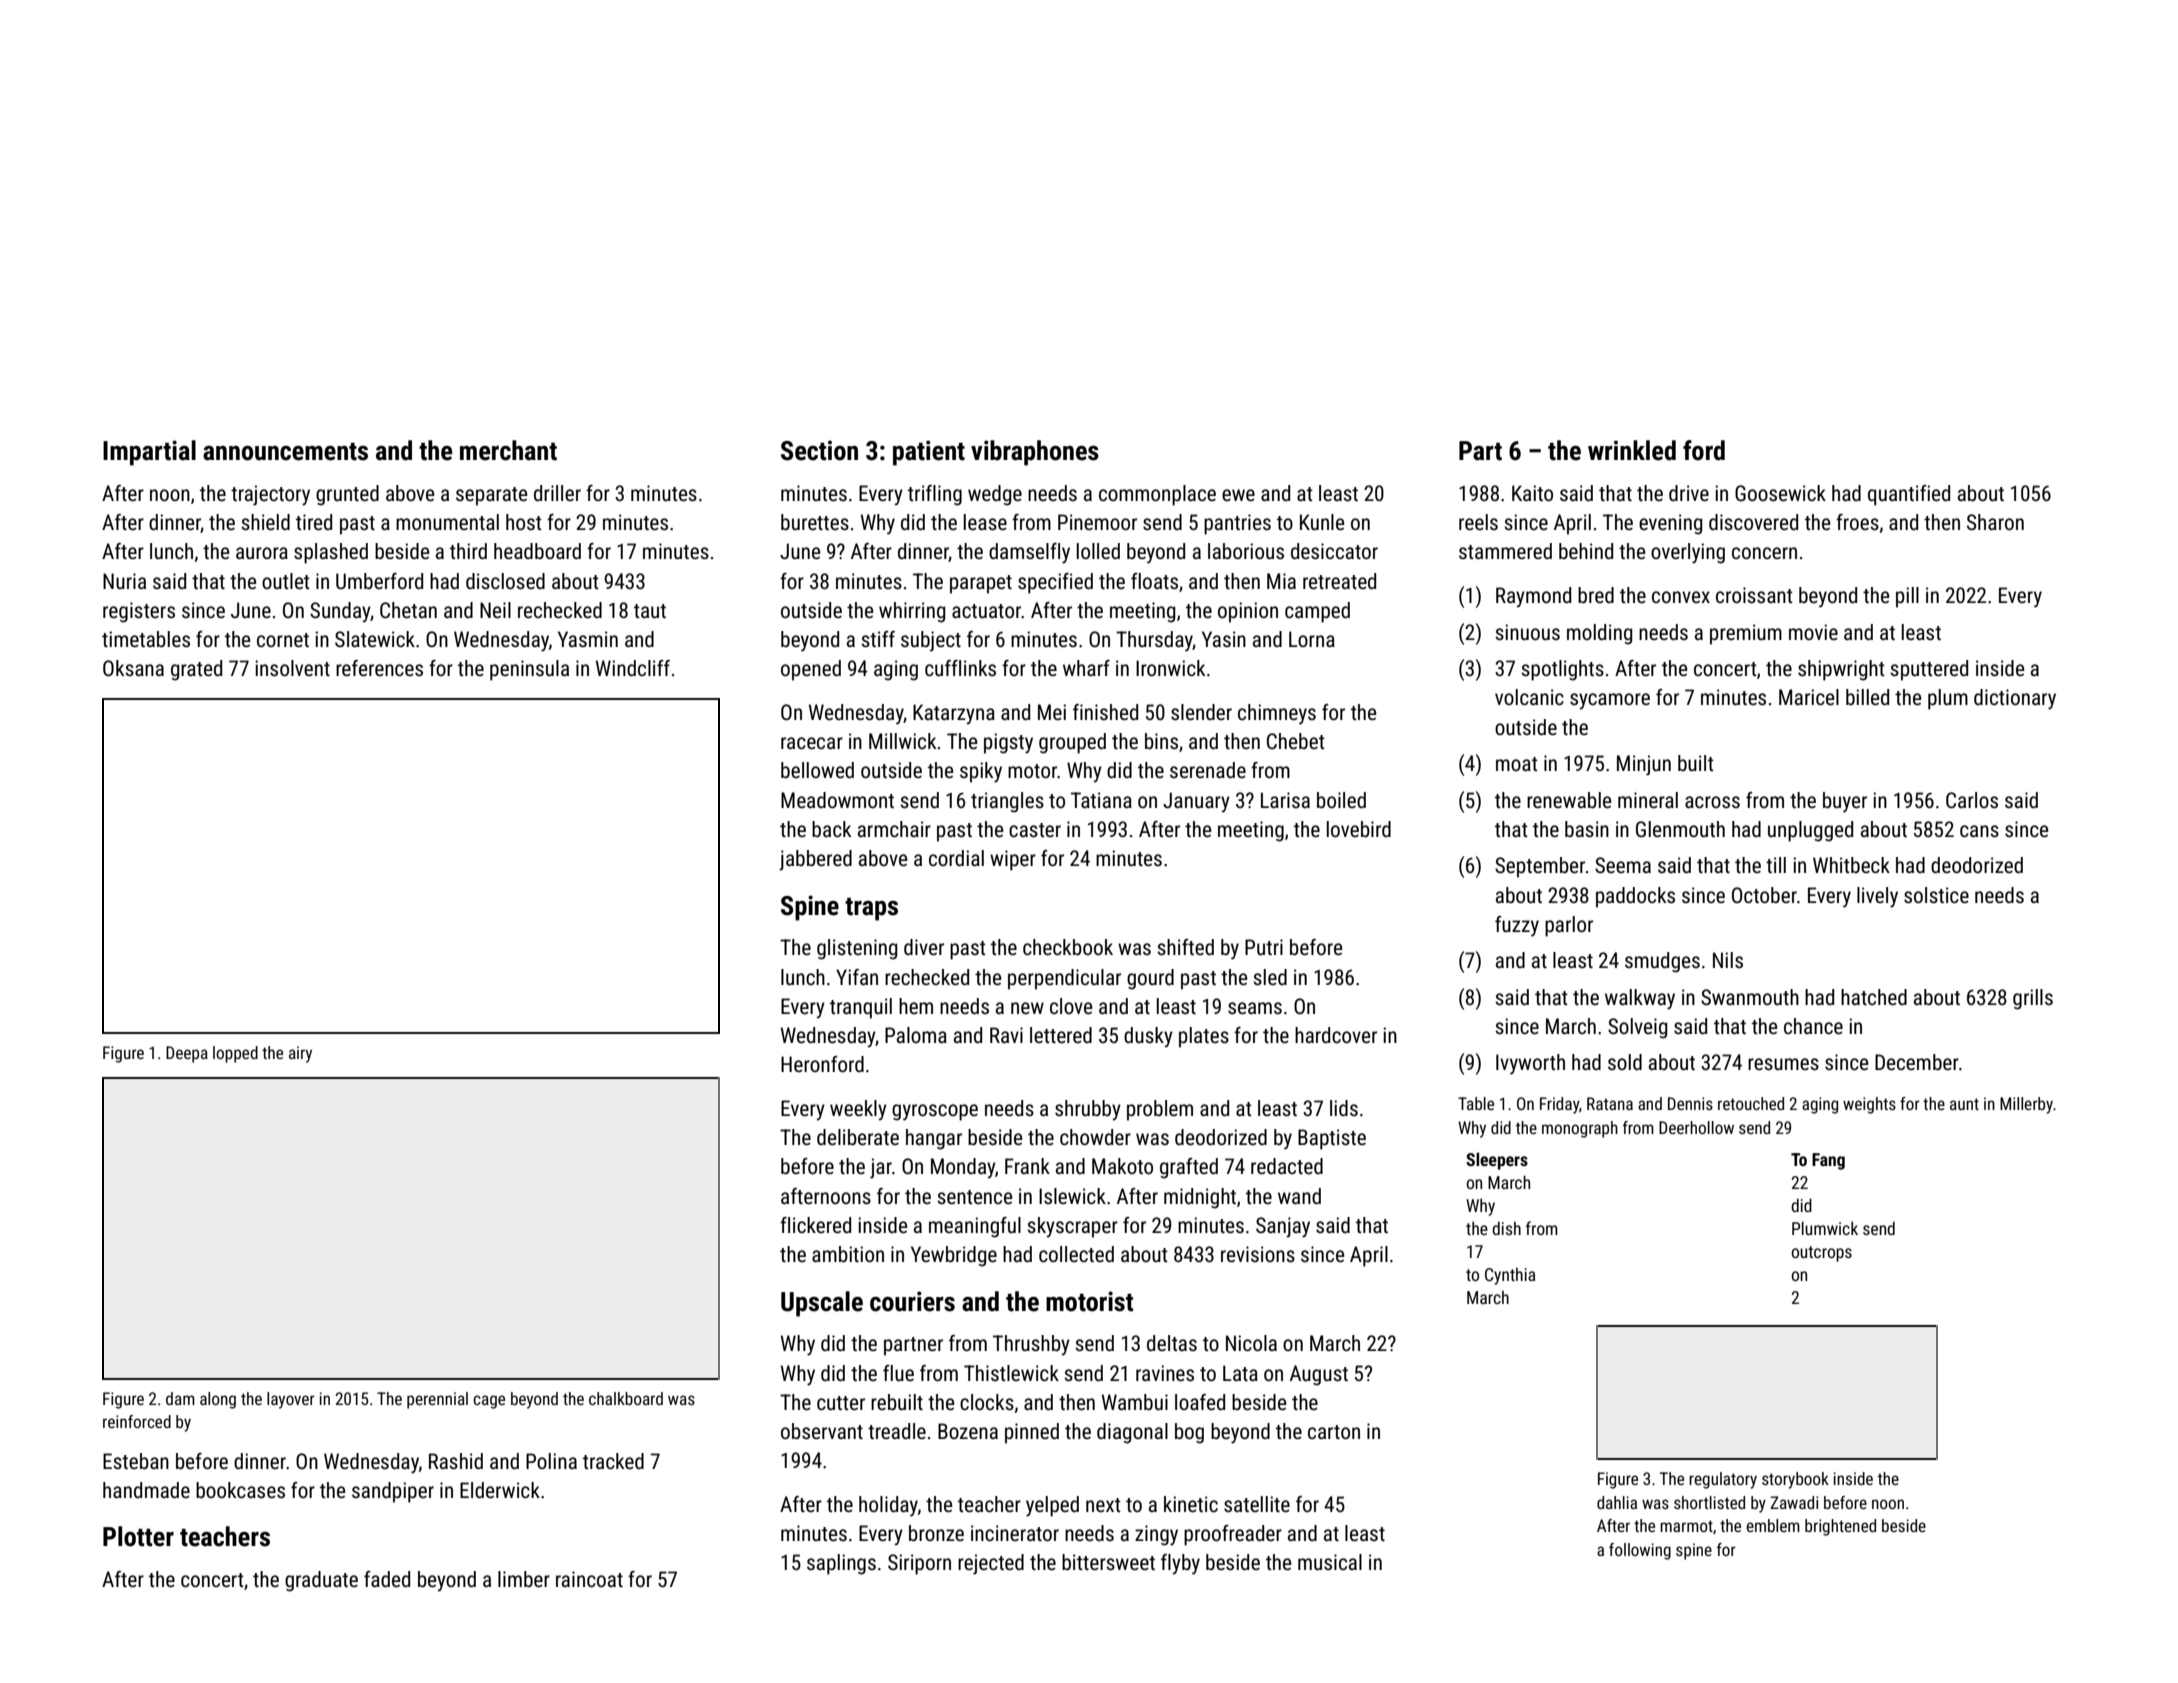 The height and width of the page is (1683, 2178). What do you see at coordinates (1632, 450) in the page?
I see `wrinkled` at bounding box center [1632, 450].
